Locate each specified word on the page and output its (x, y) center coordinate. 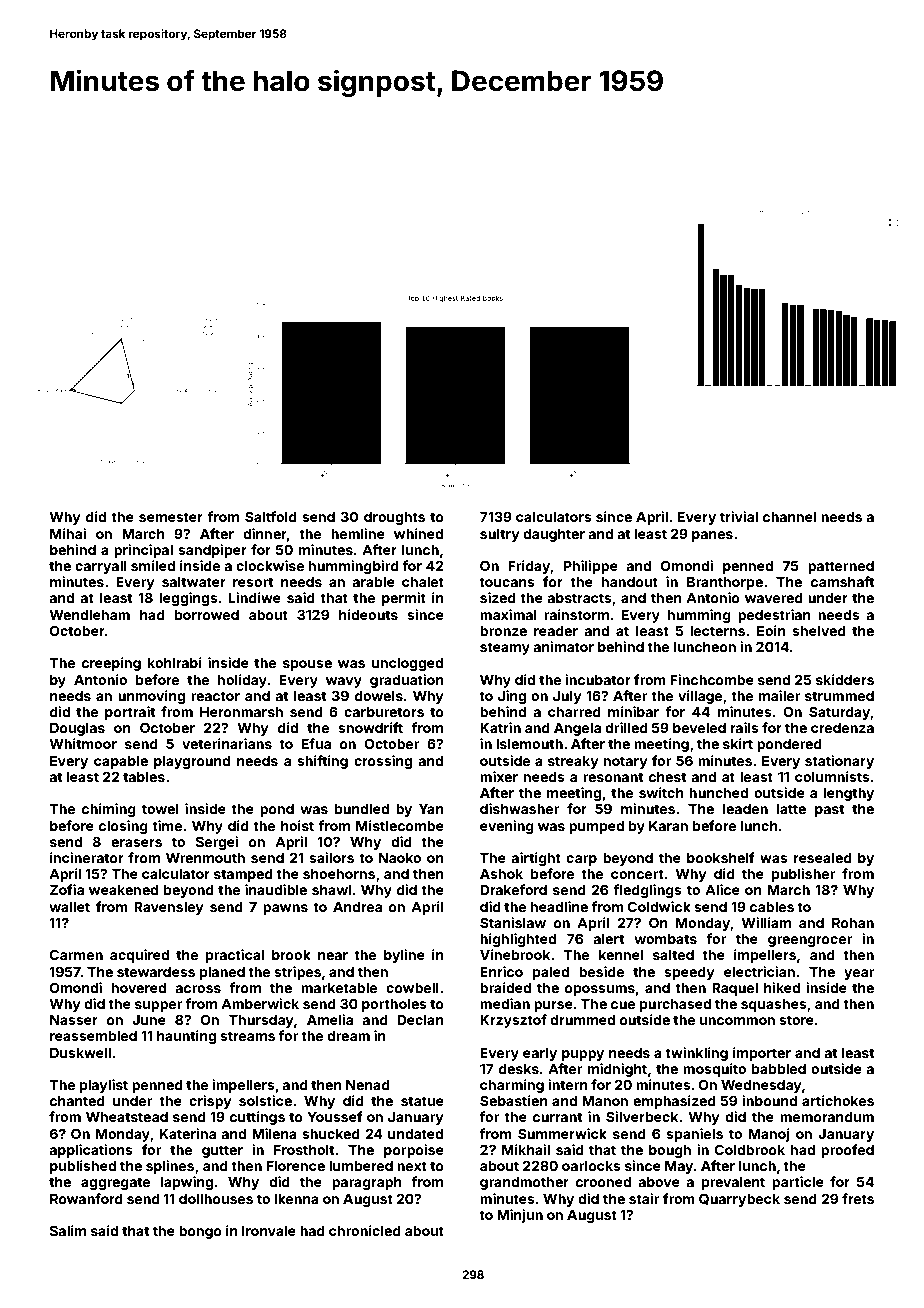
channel (789, 517)
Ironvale (269, 1231)
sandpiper (212, 551)
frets (858, 1198)
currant (557, 1117)
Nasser (74, 1020)
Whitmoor (83, 743)
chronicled (365, 1230)
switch (661, 792)
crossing (383, 762)
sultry (500, 535)
